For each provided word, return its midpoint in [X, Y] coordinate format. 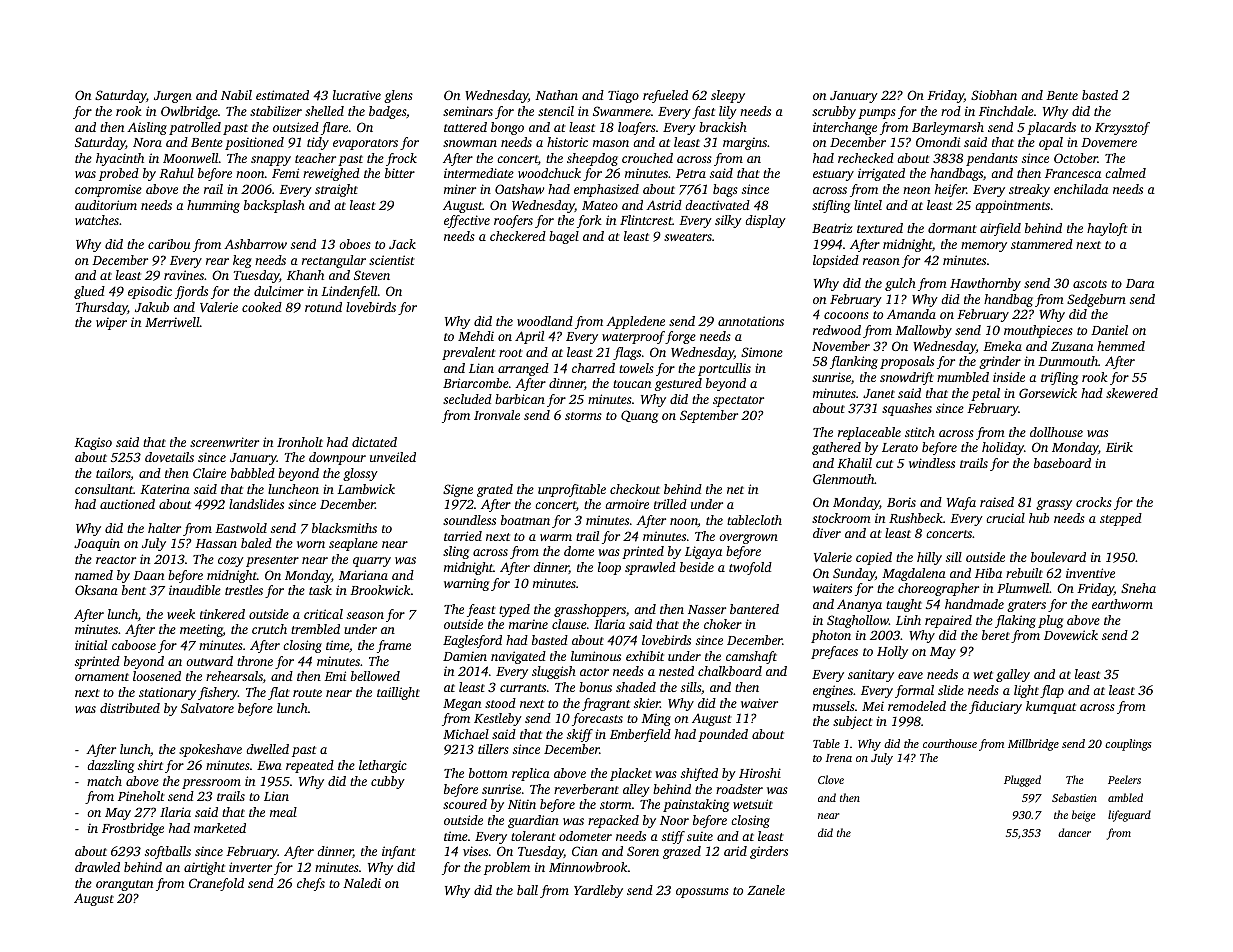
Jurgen [173, 97]
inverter [250, 867]
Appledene [635, 322]
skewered [1132, 393]
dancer [1074, 832]
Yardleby [598, 891]
